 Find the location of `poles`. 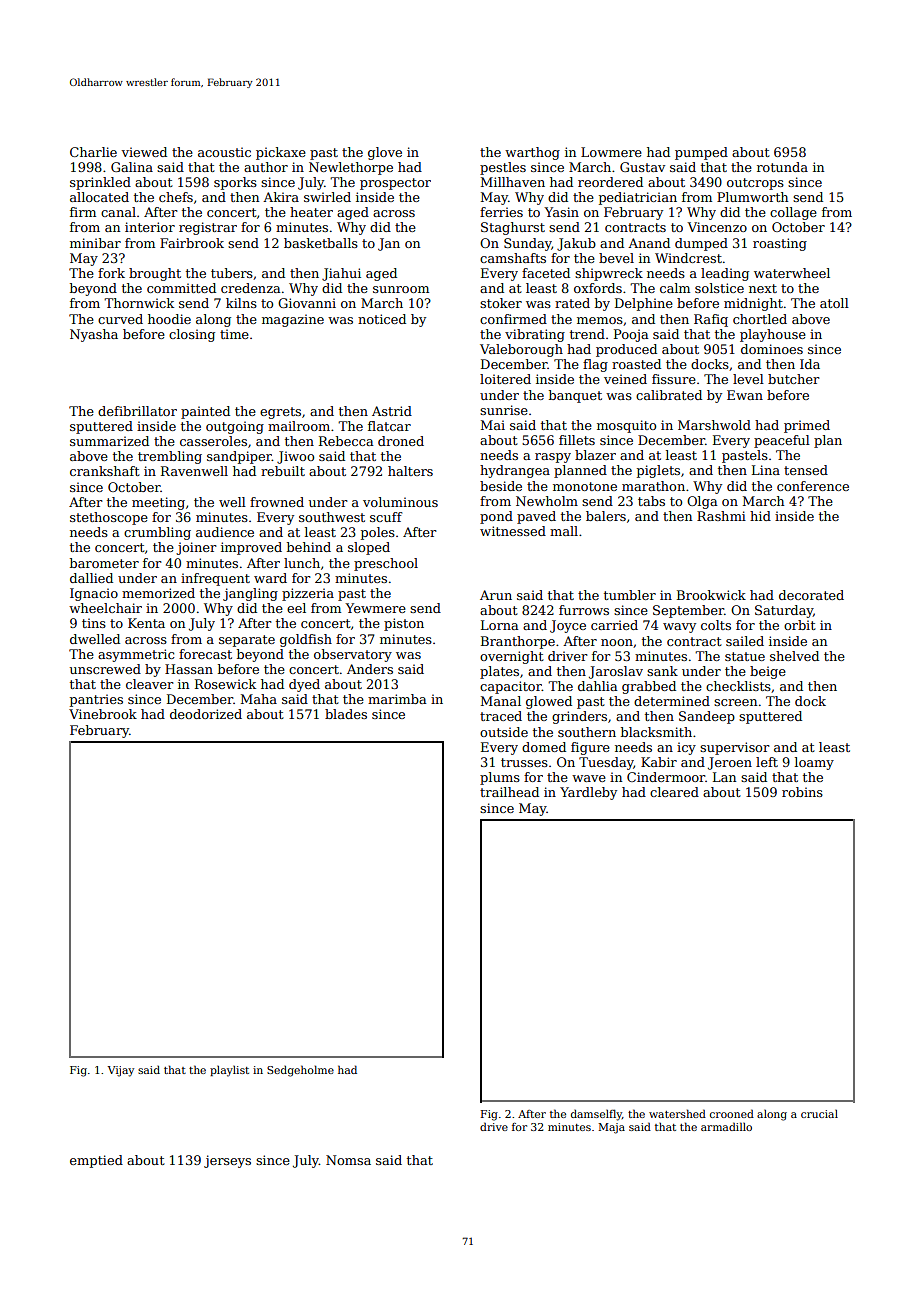

poles is located at coordinates (378, 533).
